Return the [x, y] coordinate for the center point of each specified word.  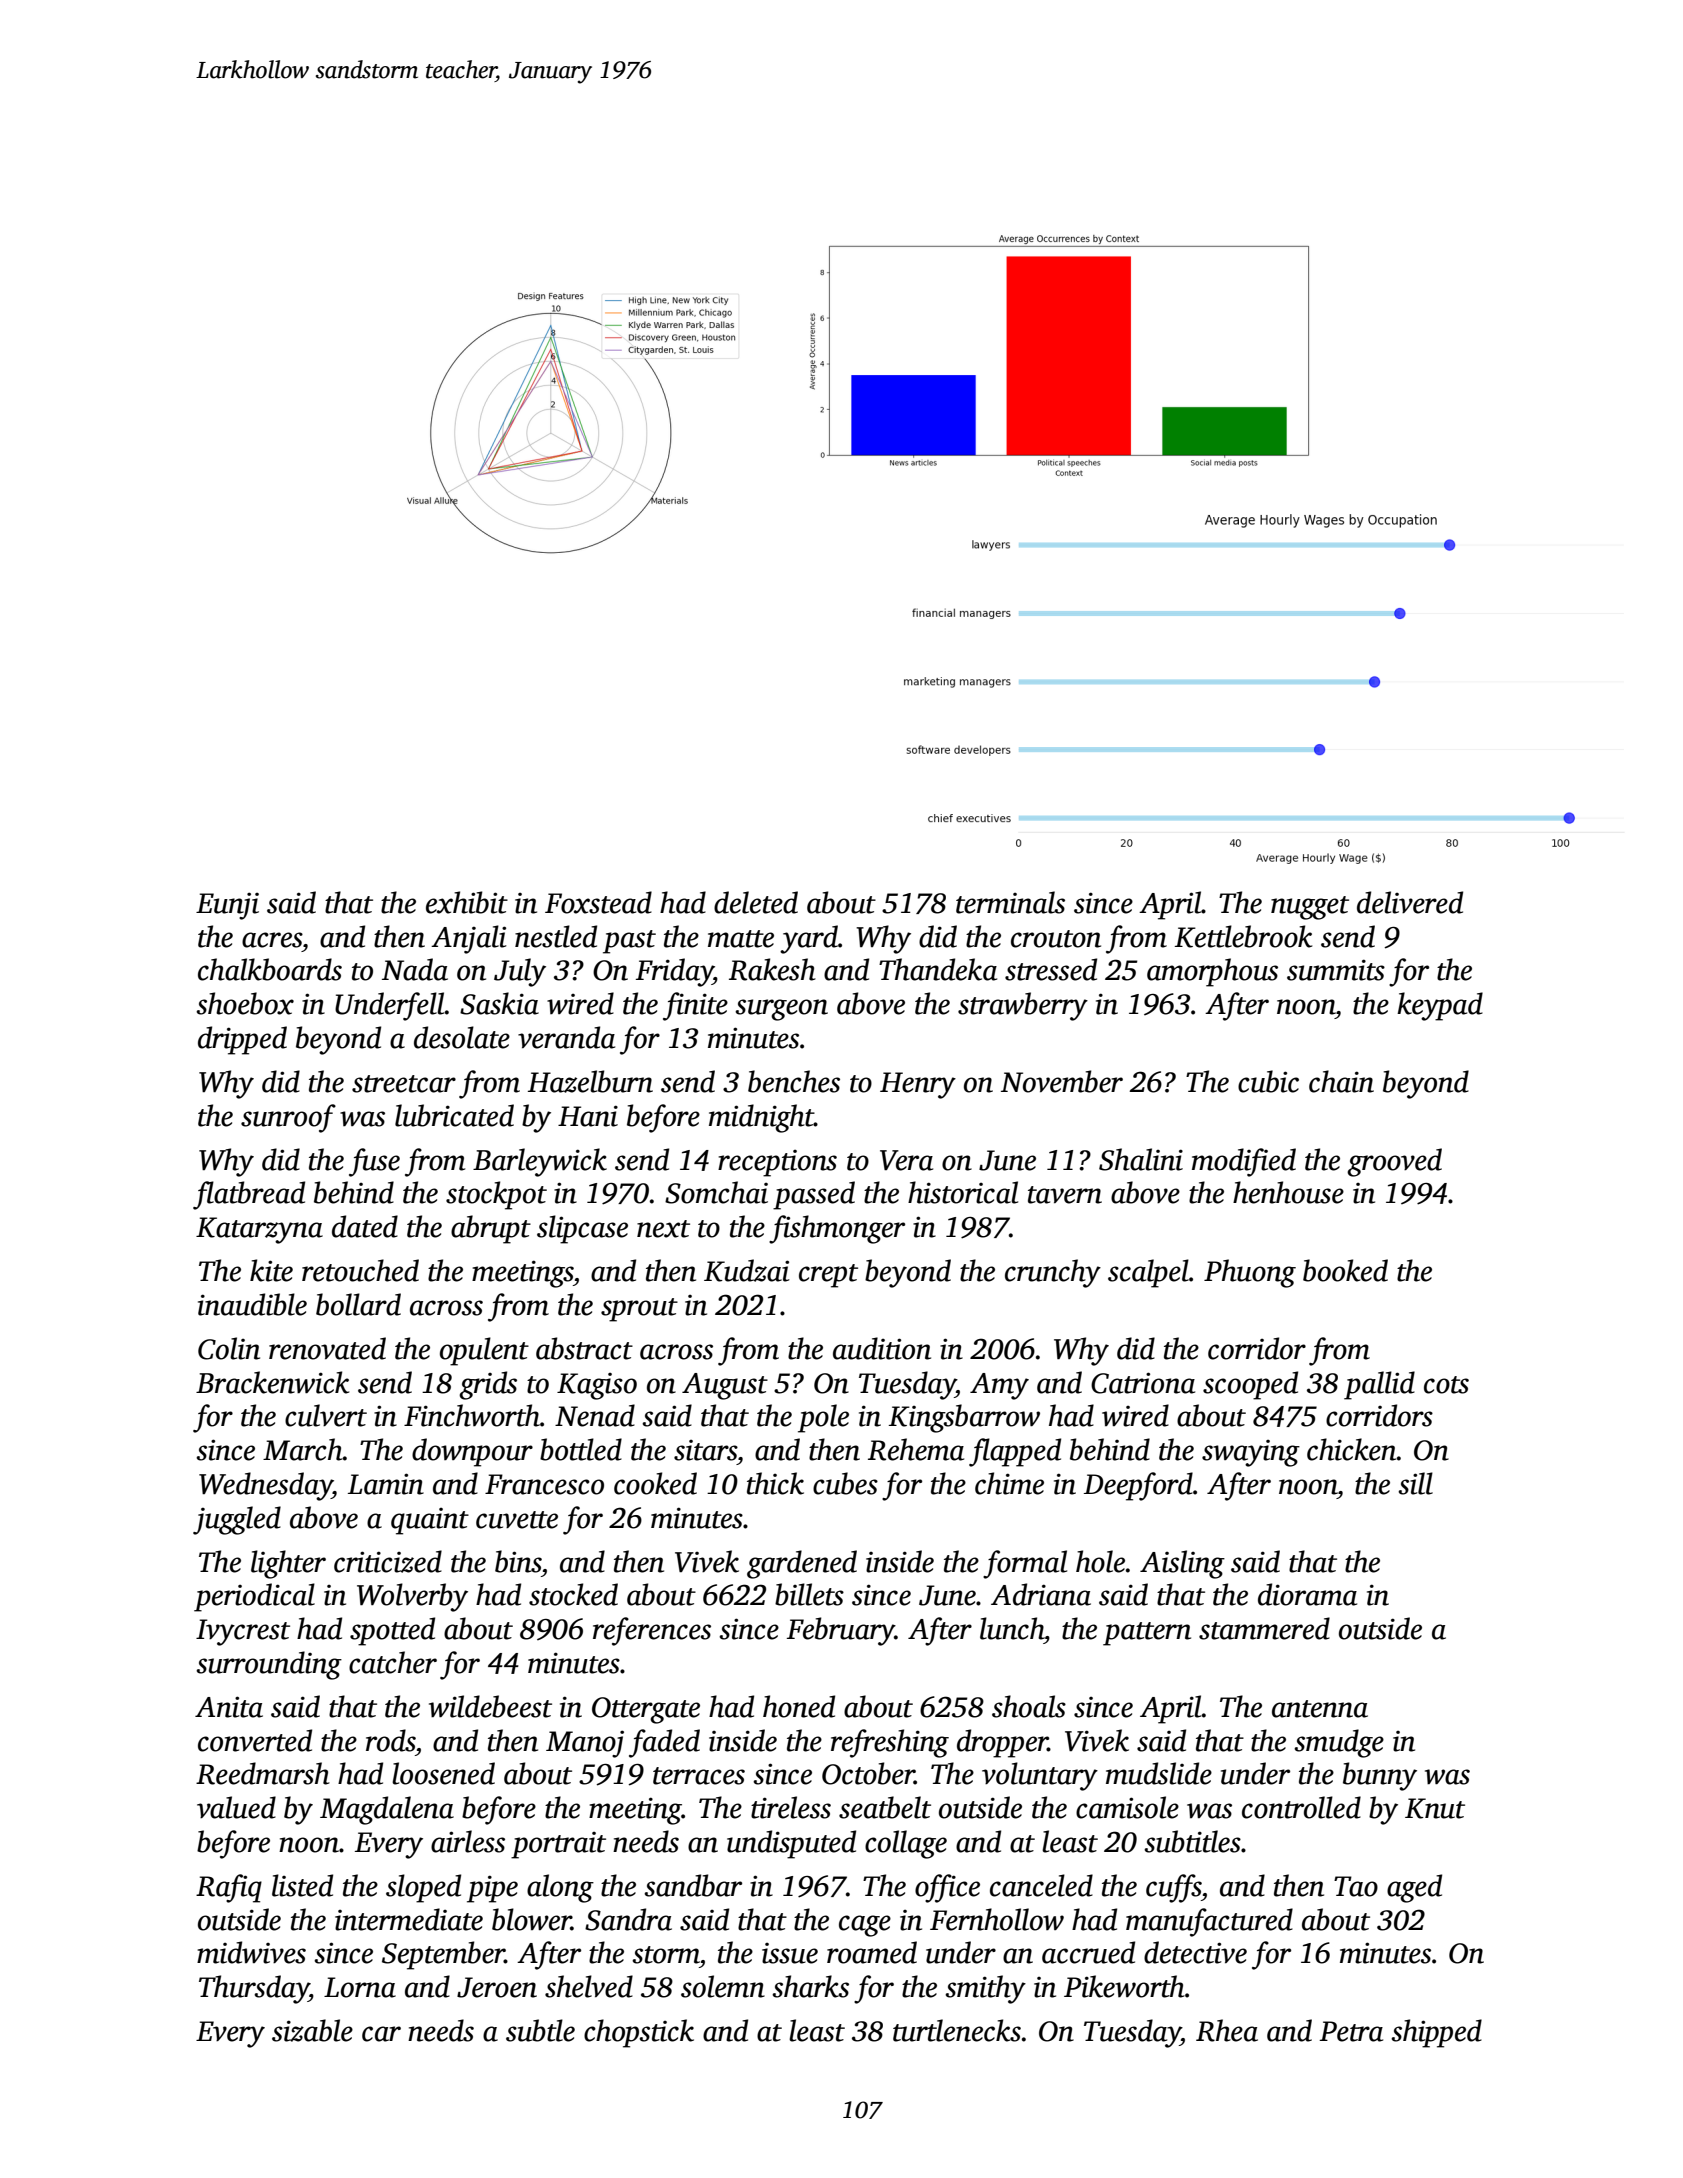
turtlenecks [957, 2030]
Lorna [360, 1987]
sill [1415, 1483]
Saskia [499, 1003]
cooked [655, 1483]
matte [741, 939]
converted [255, 1740]
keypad [1440, 1006]
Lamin [386, 1484]
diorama [1307, 1594]
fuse [374, 1162]
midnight [761, 1118]
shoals [1029, 1706]
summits [1336, 970]
